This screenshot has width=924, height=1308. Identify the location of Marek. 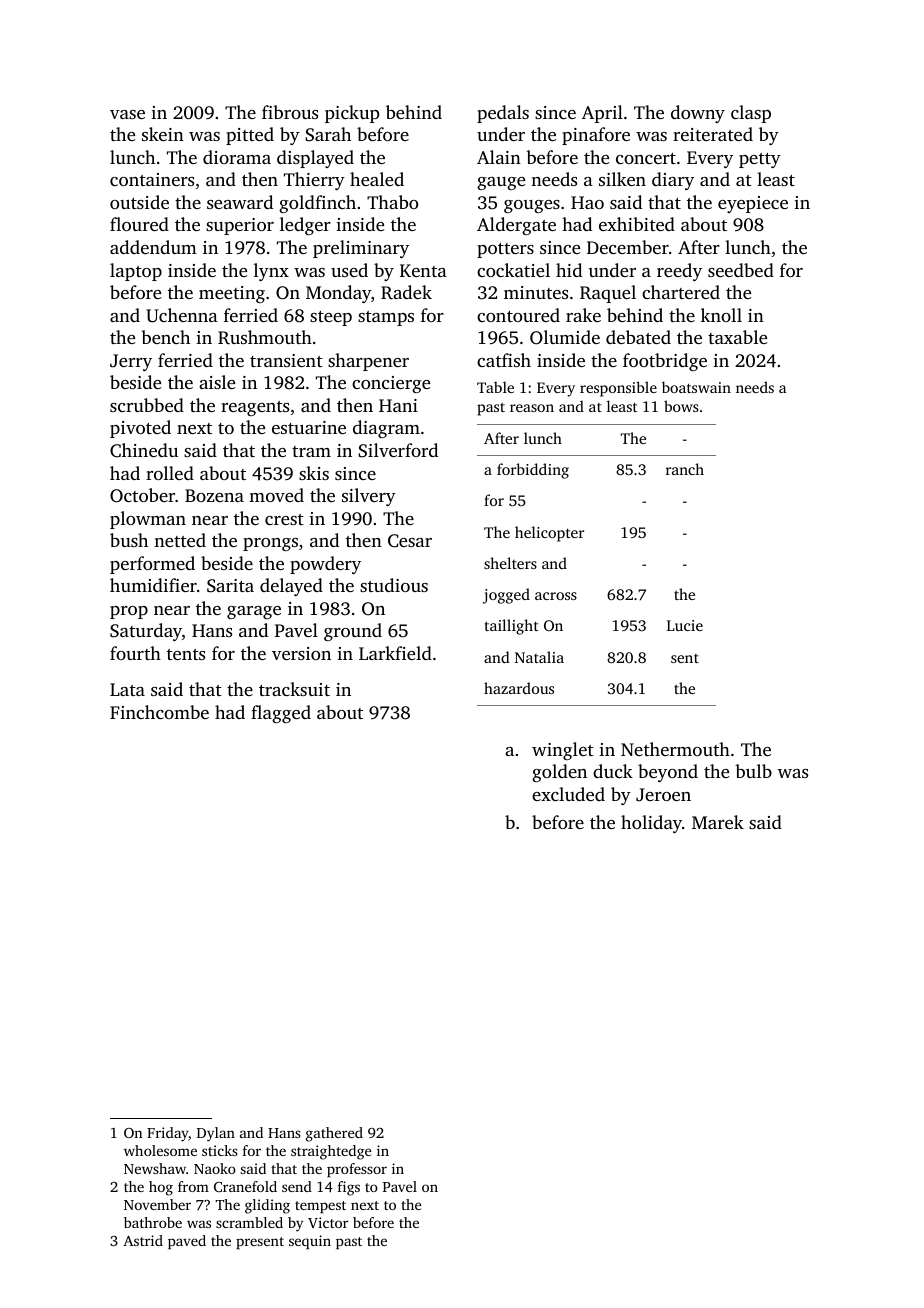
(718, 822).
